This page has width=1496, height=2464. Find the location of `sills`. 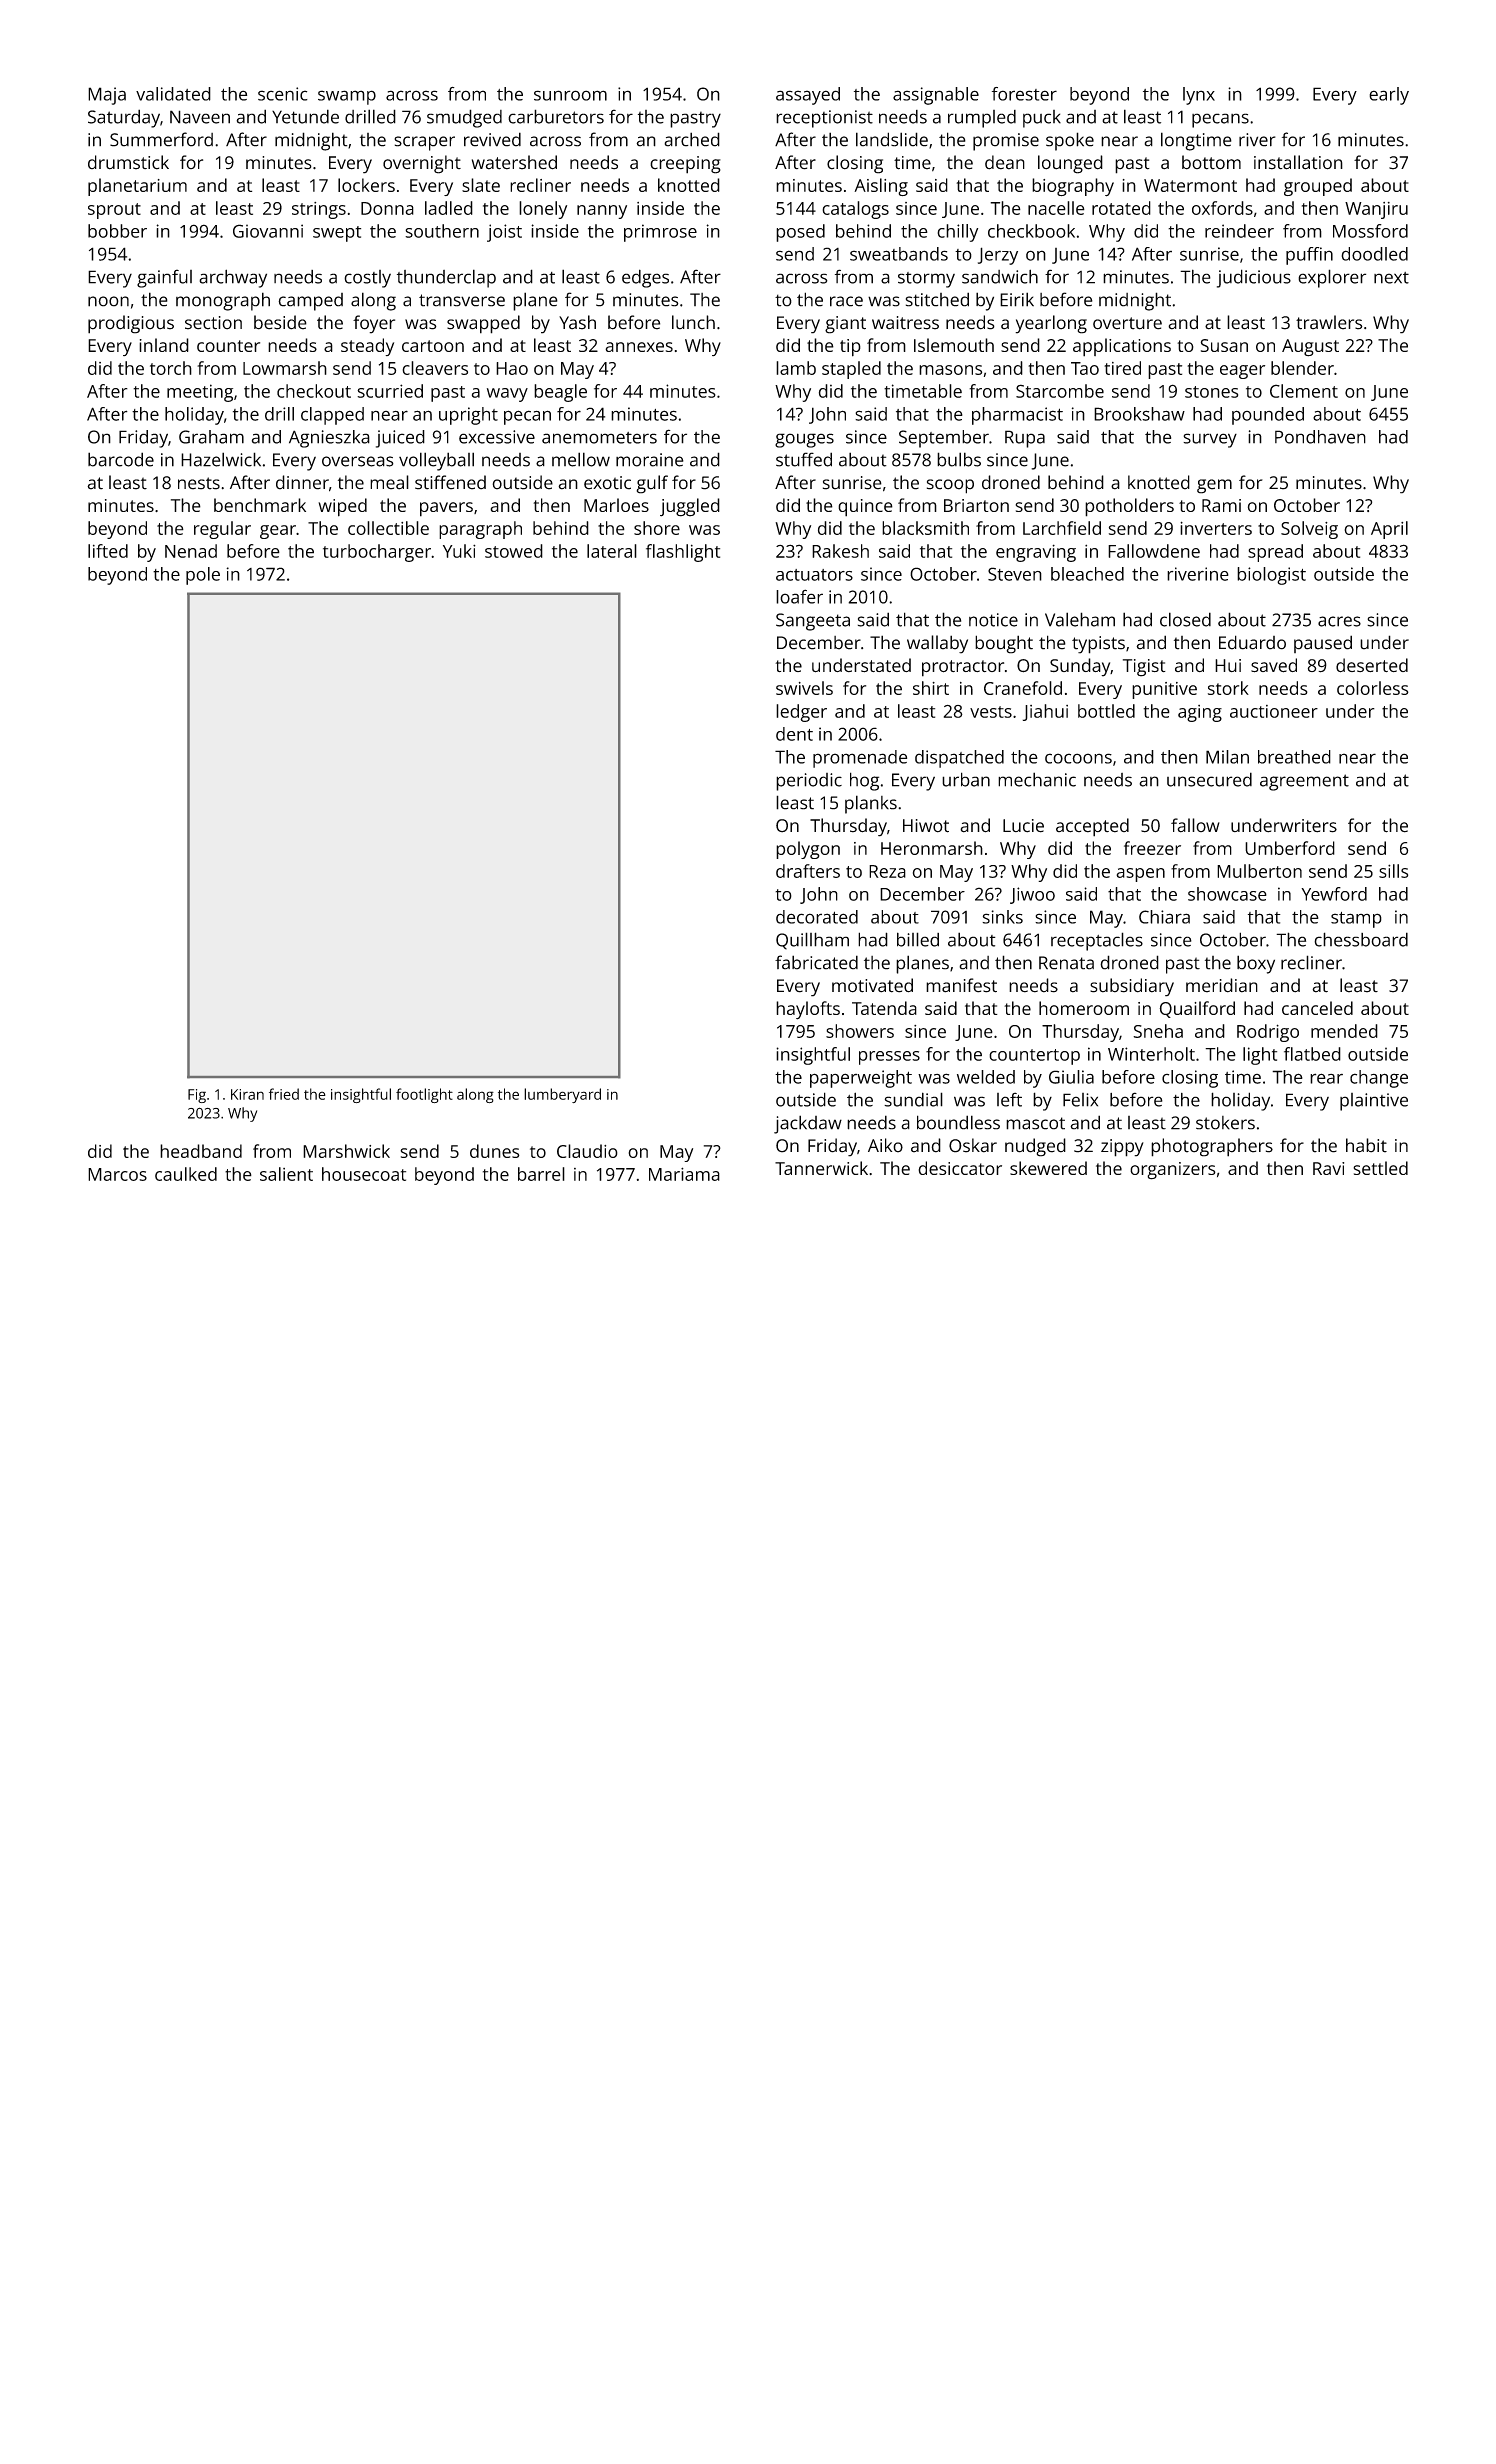

sills is located at coordinates (1393, 871).
